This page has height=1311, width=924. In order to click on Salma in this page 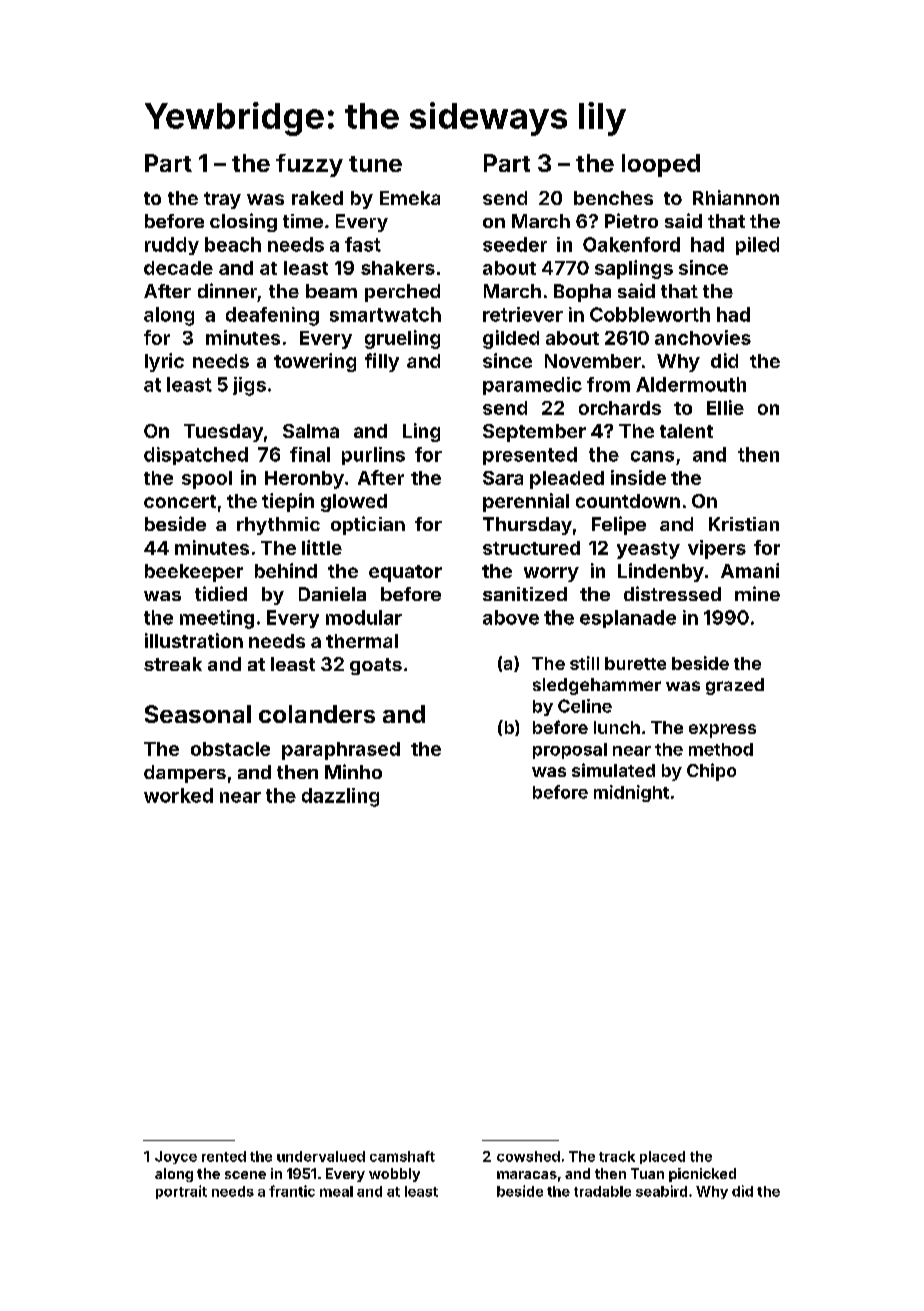, I will do `click(311, 431)`.
